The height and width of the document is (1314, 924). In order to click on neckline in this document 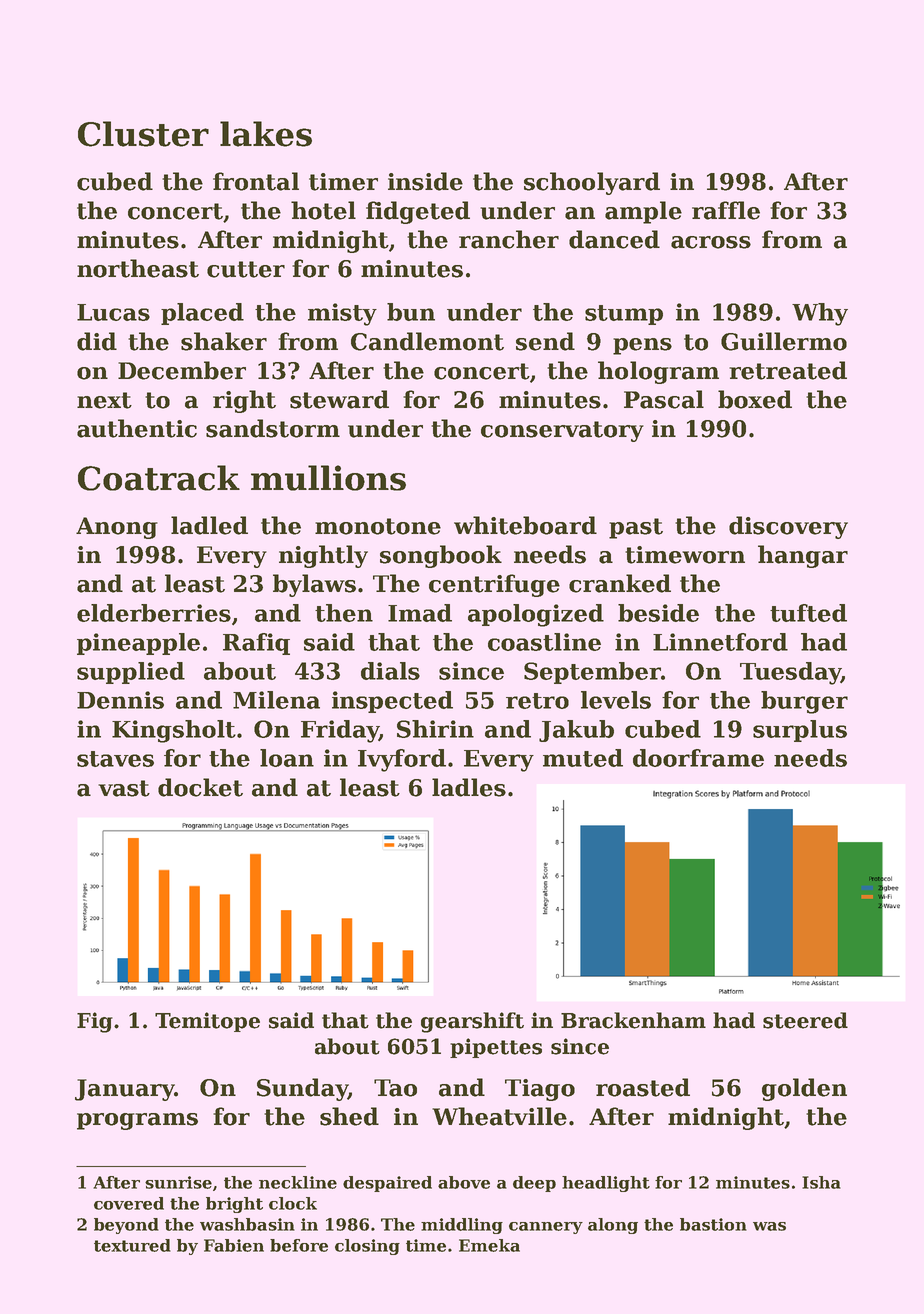, I will do `click(298, 1182)`.
